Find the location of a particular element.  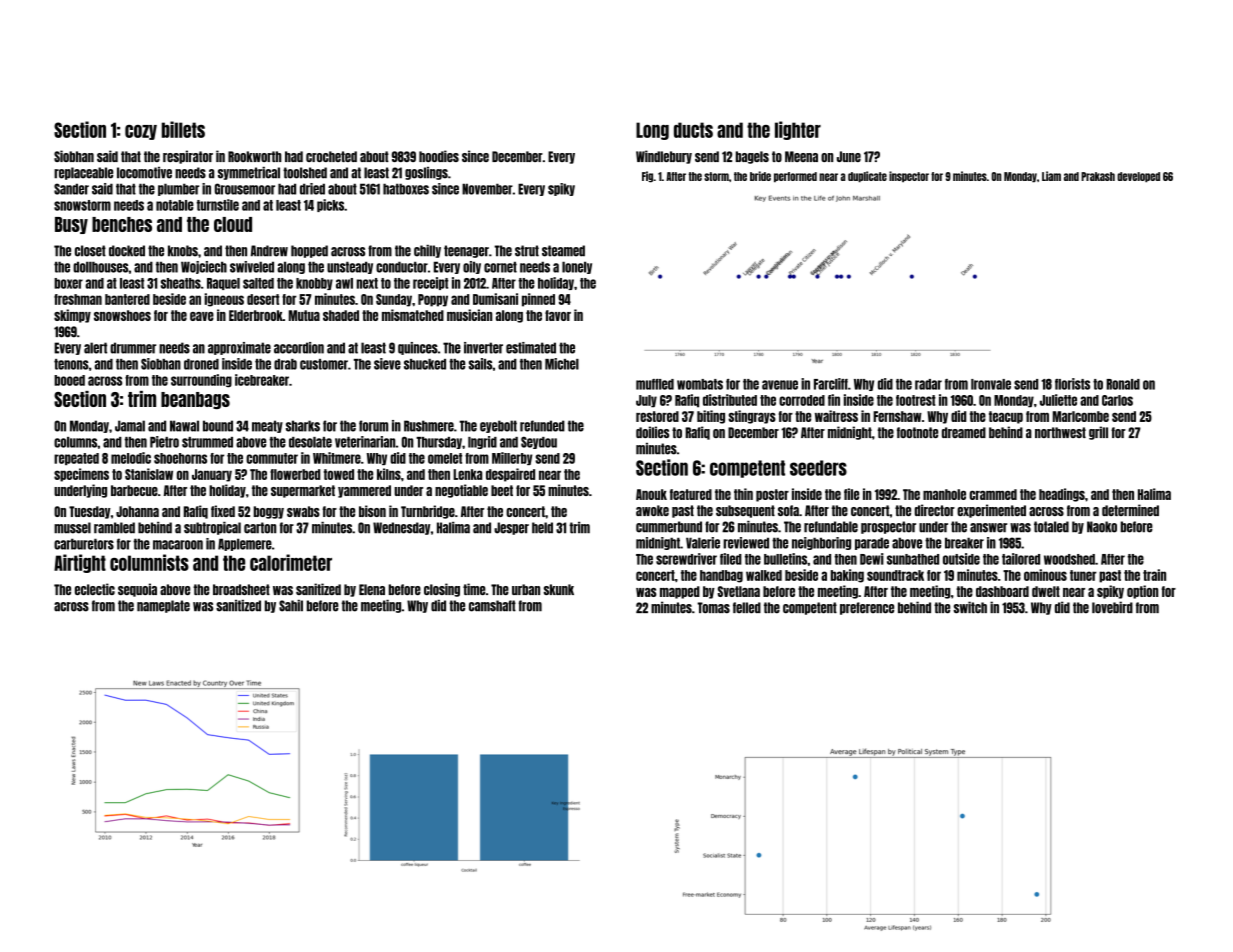

unsteady is located at coordinates (350, 267).
